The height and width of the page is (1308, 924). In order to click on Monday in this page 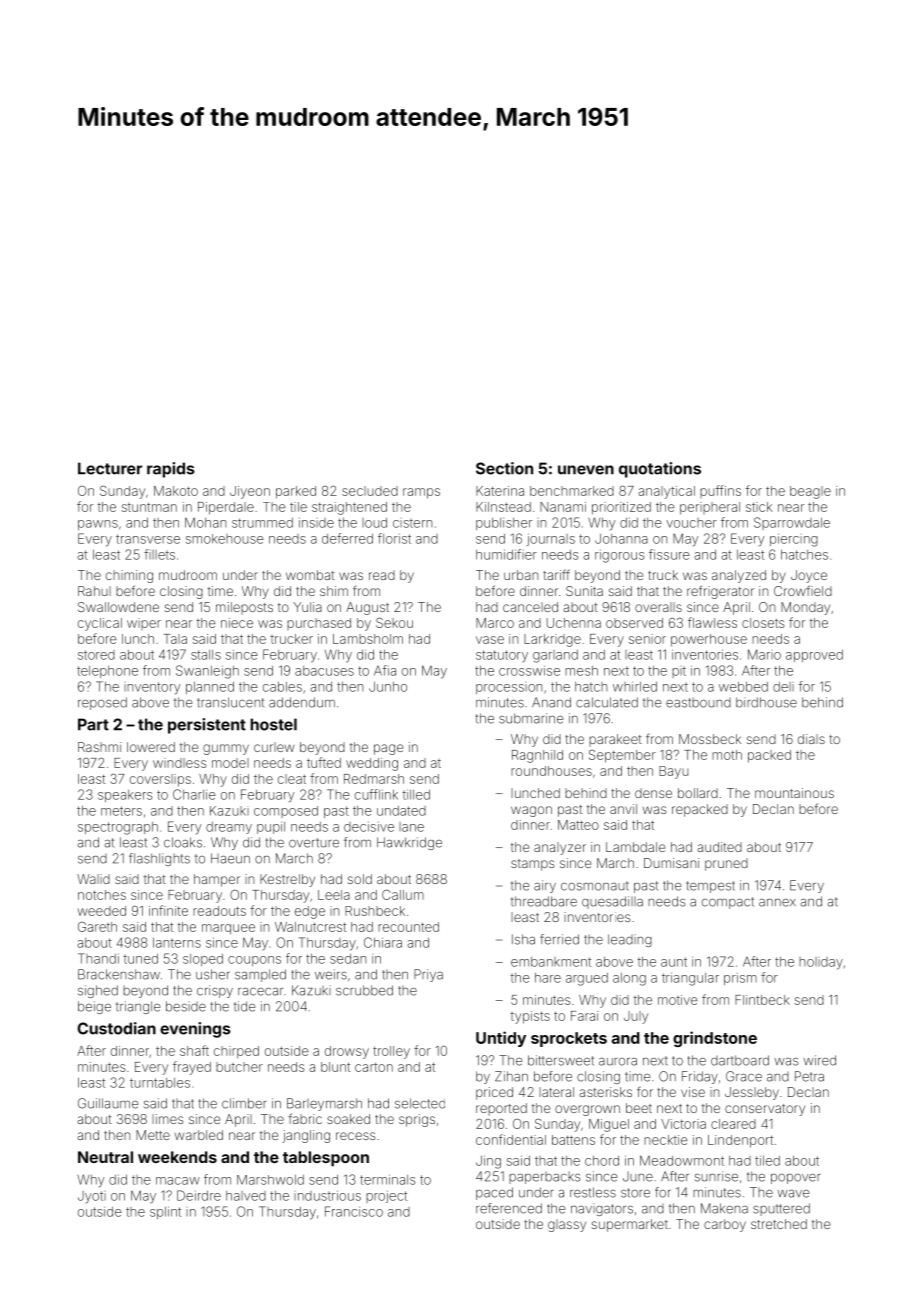, I will do `click(805, 608)`.
